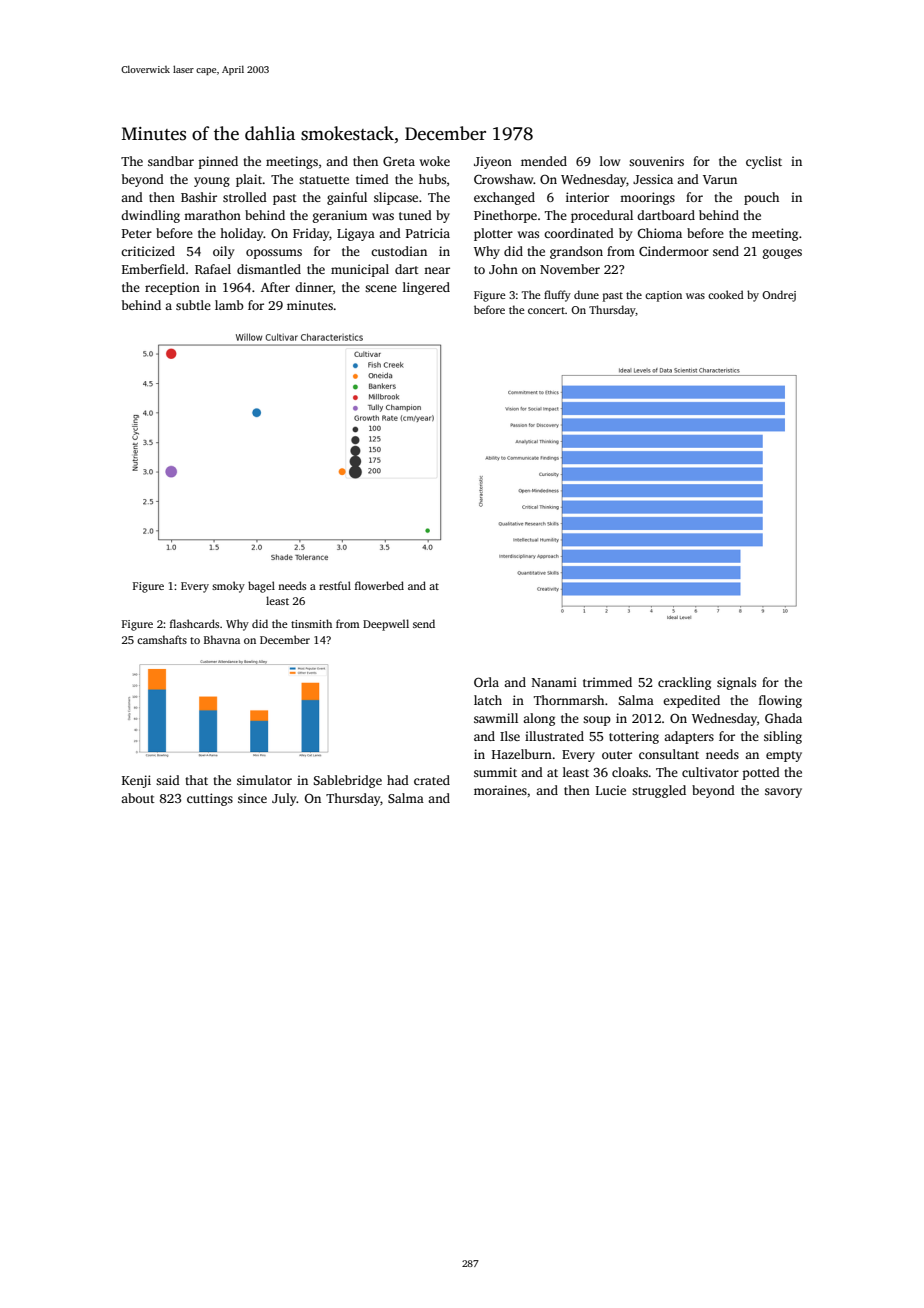  Describe the element at coordinates (779, 296) in the document. I see `Ondrej` at that location.
